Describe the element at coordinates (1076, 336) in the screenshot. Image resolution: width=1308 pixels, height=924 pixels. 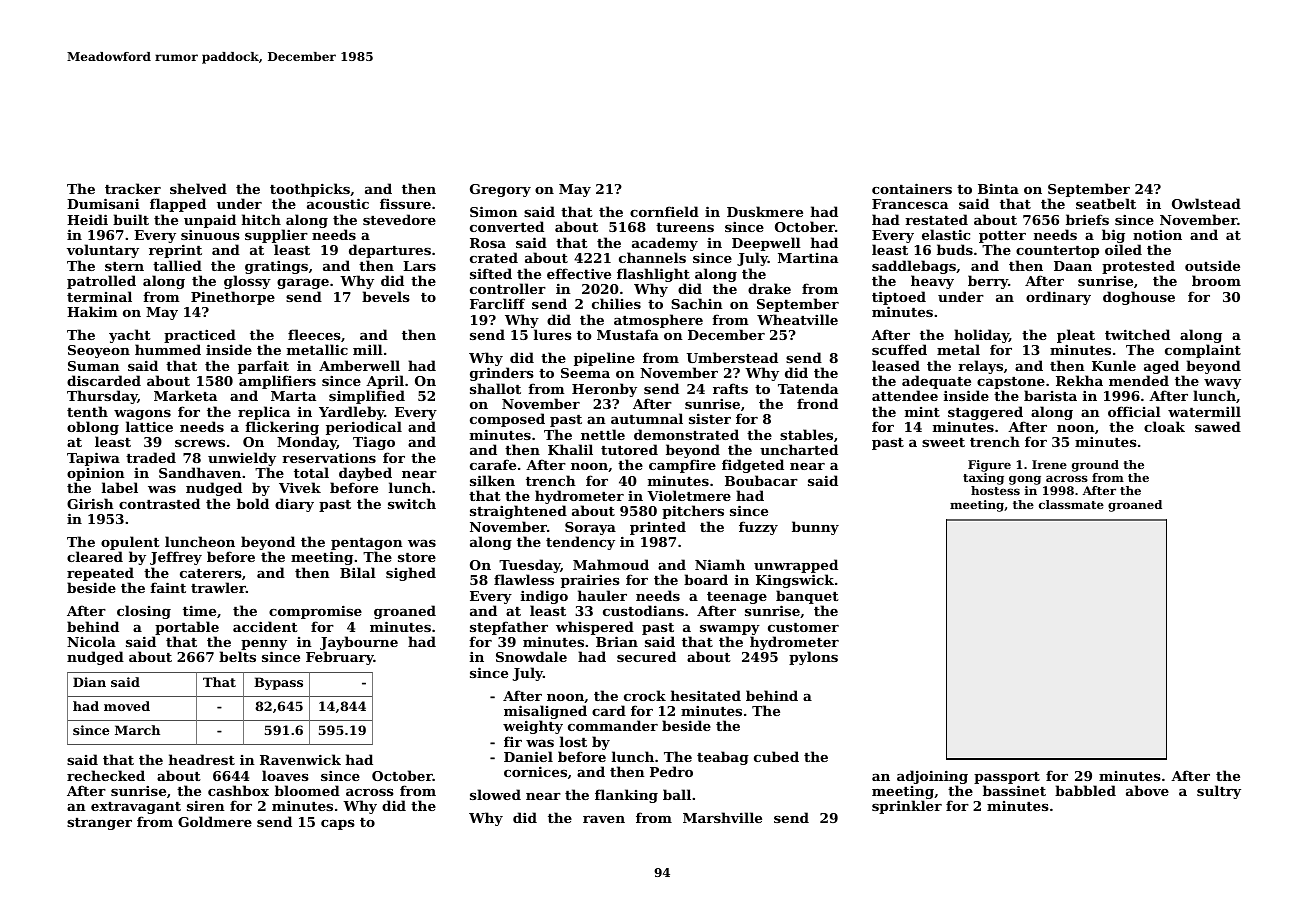
I see `pleat` at that location.
